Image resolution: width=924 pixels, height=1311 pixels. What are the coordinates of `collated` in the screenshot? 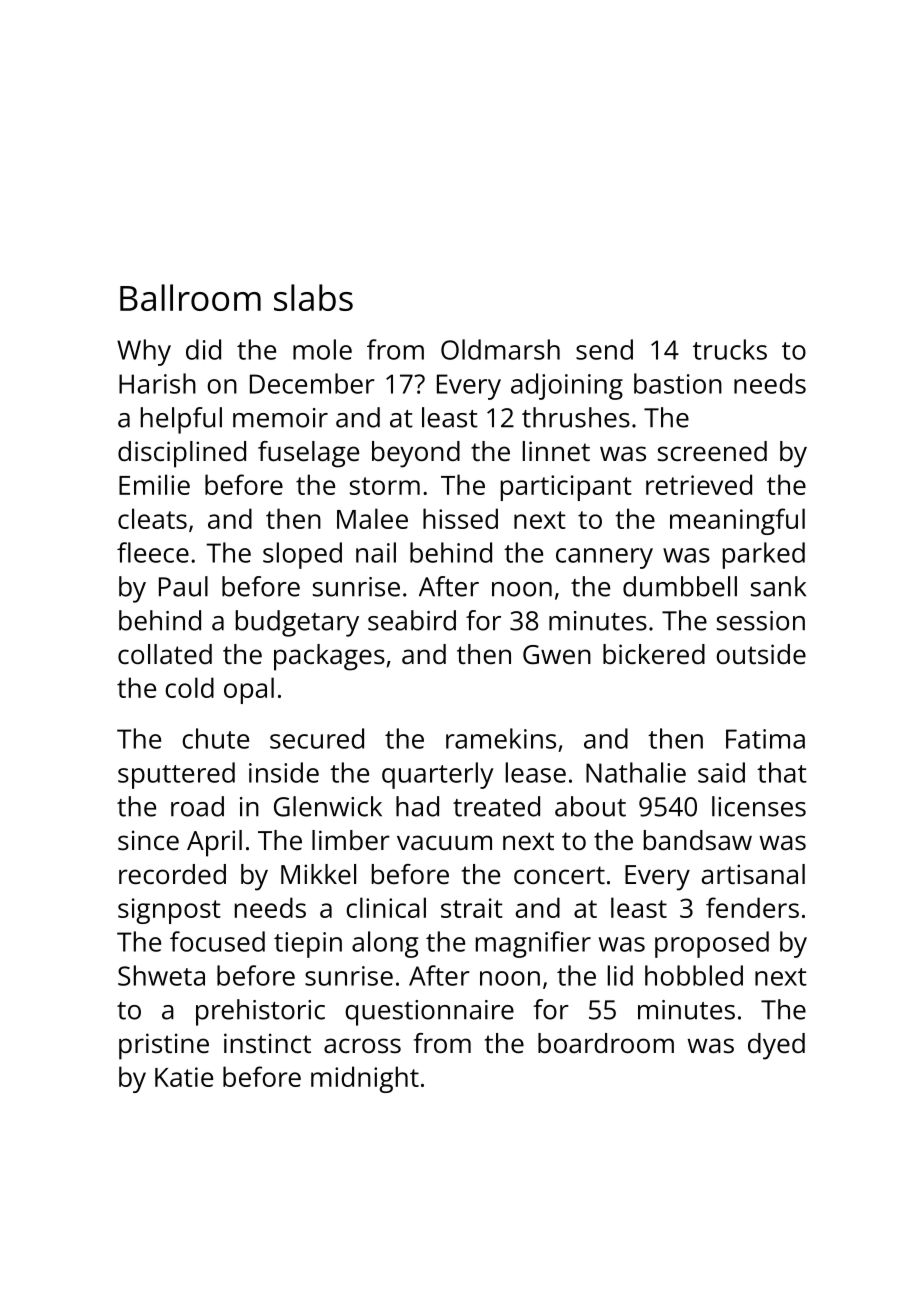 It's located at (165, 654).
